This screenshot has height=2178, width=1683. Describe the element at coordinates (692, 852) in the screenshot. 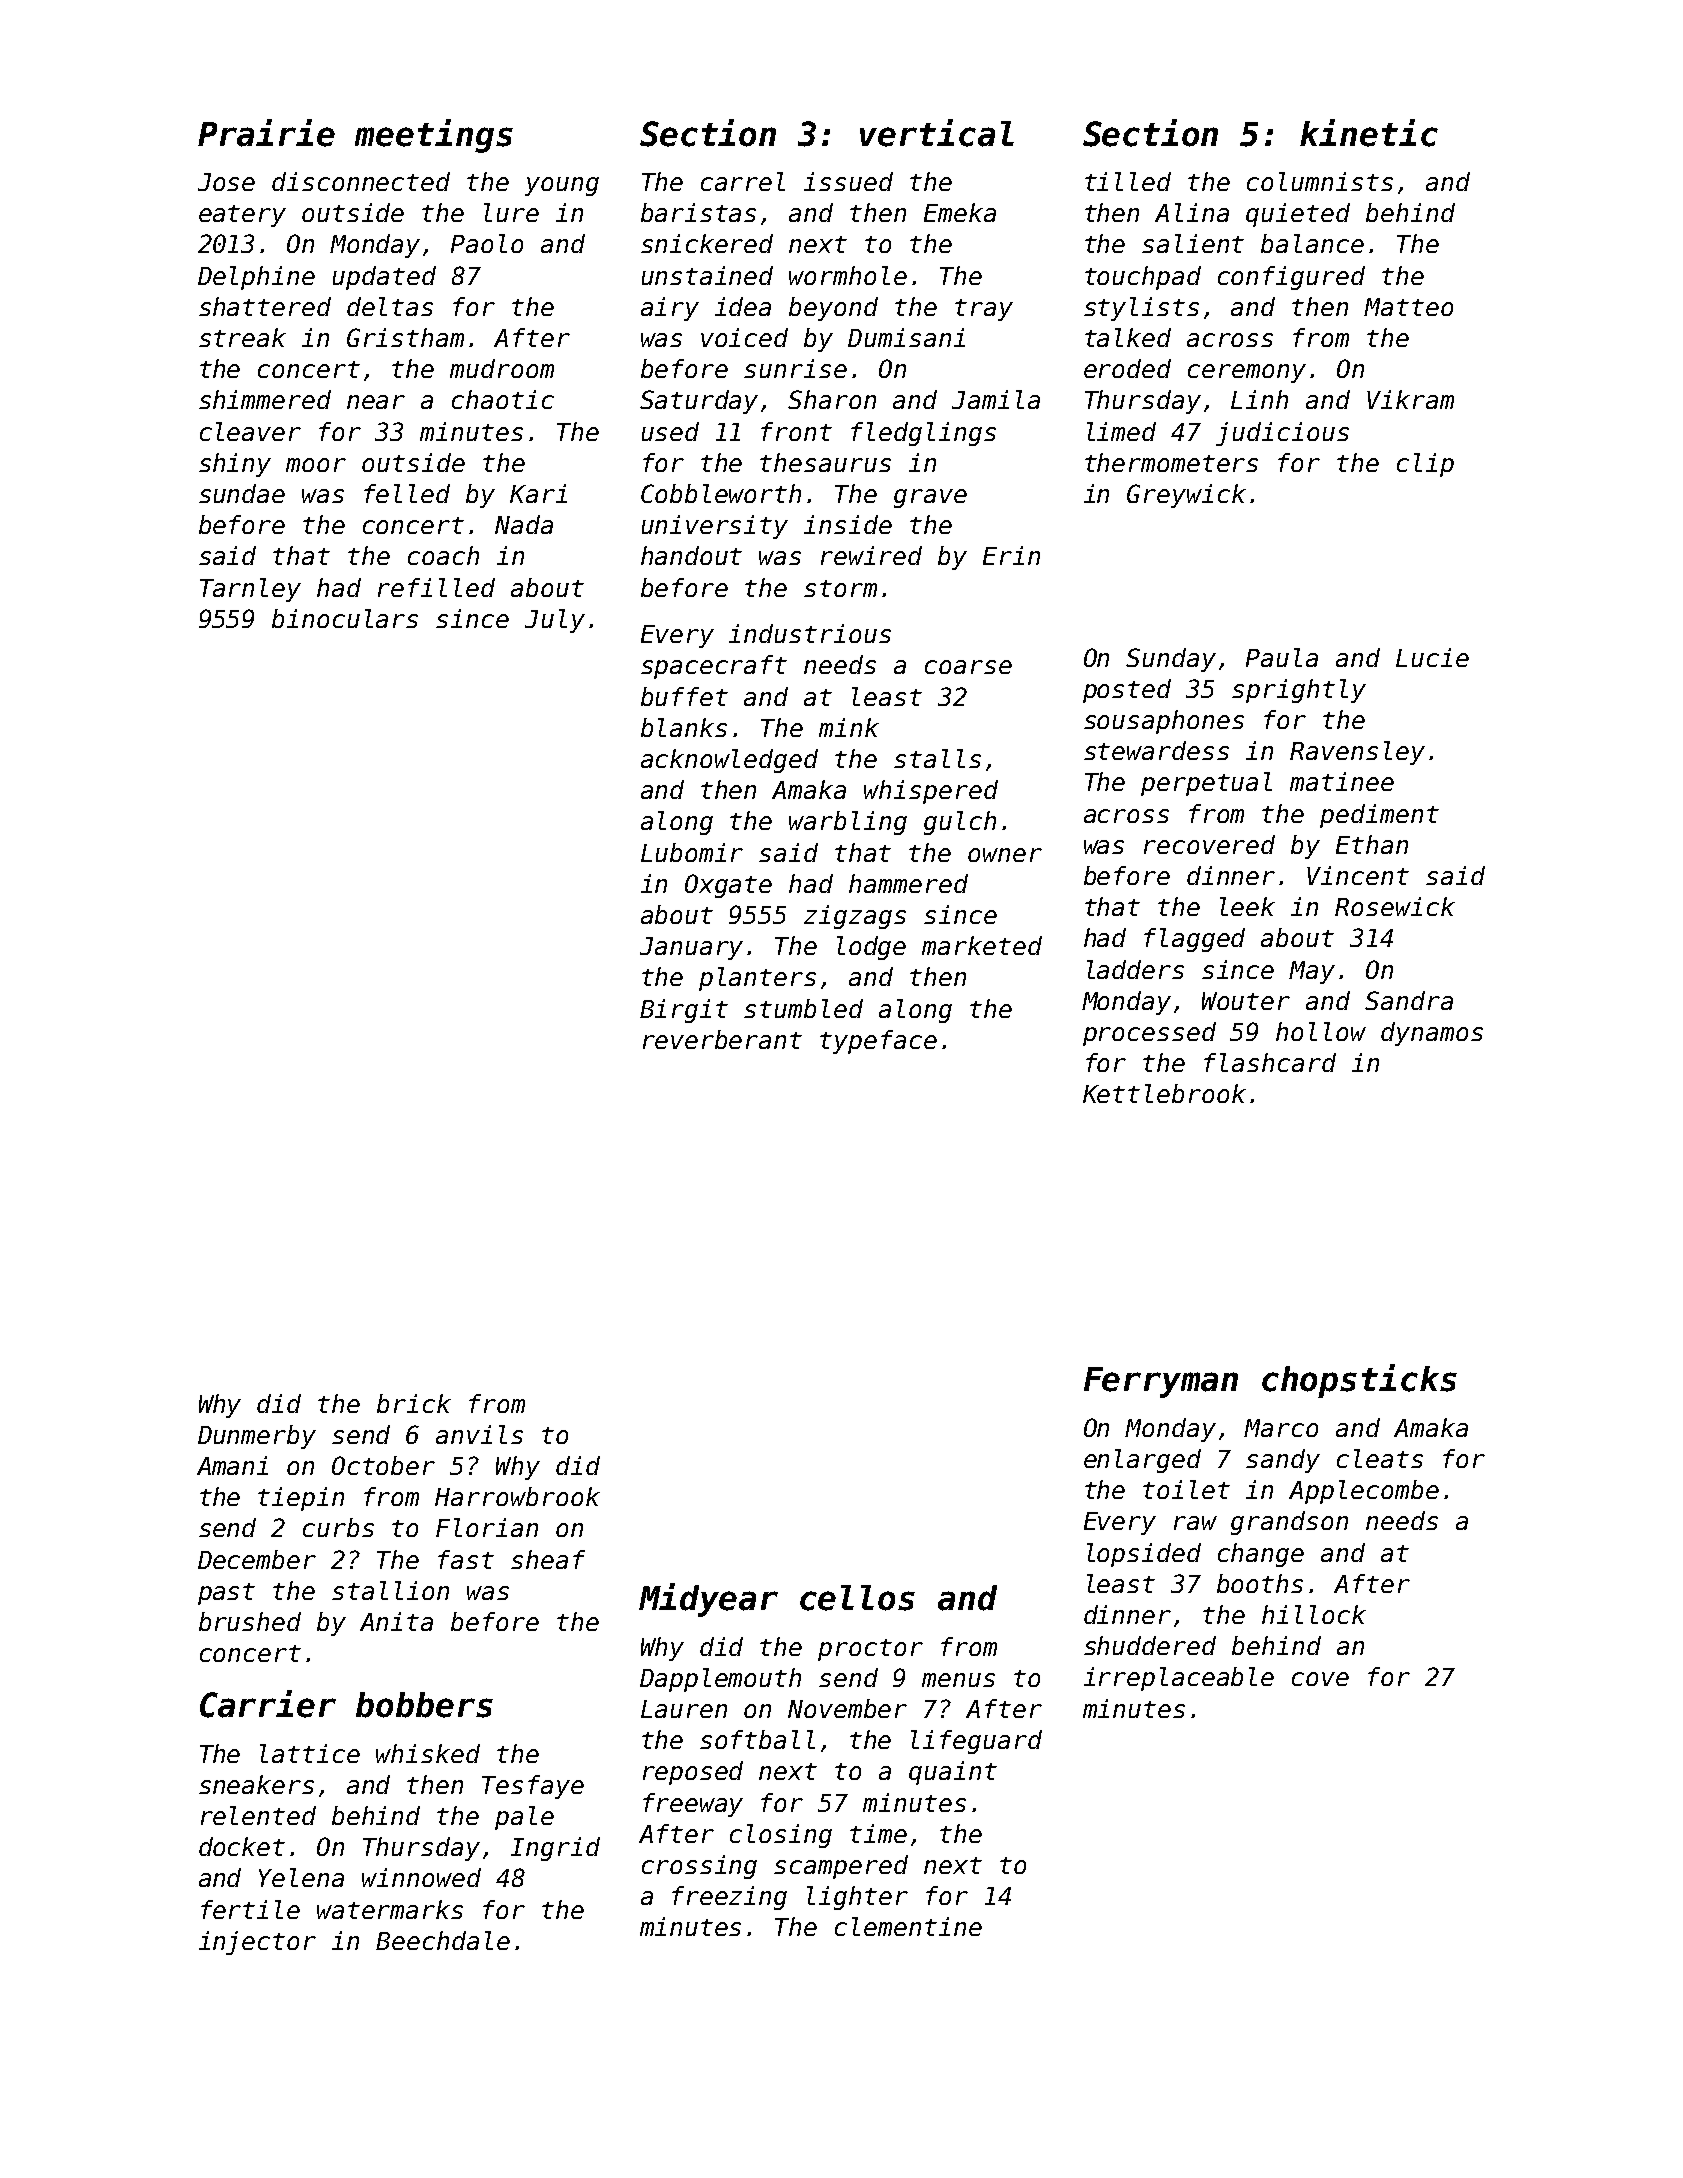

I see `Lubomir` at that location.
